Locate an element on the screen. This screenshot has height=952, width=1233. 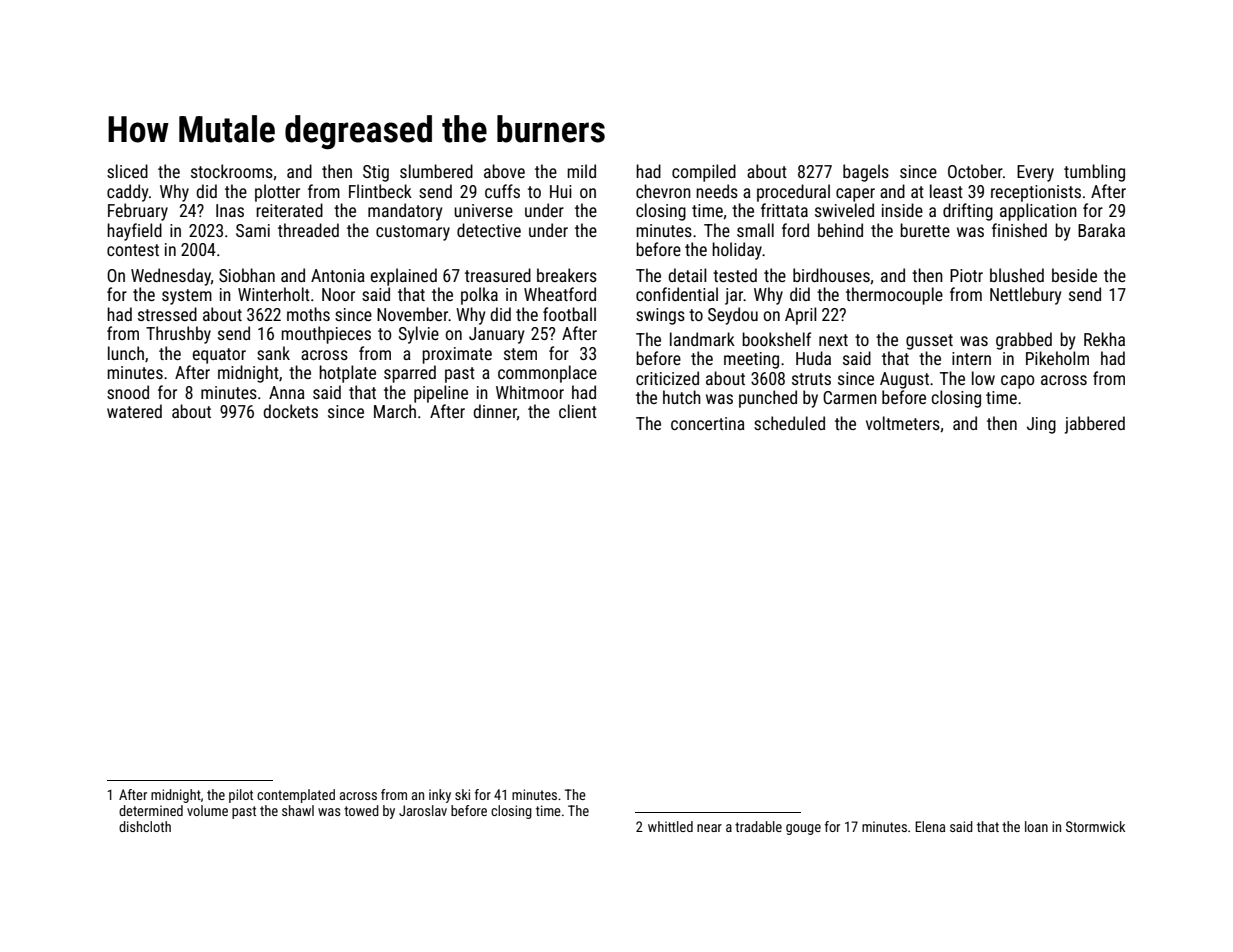
stockrooms is located at coordinates (232, 171).
